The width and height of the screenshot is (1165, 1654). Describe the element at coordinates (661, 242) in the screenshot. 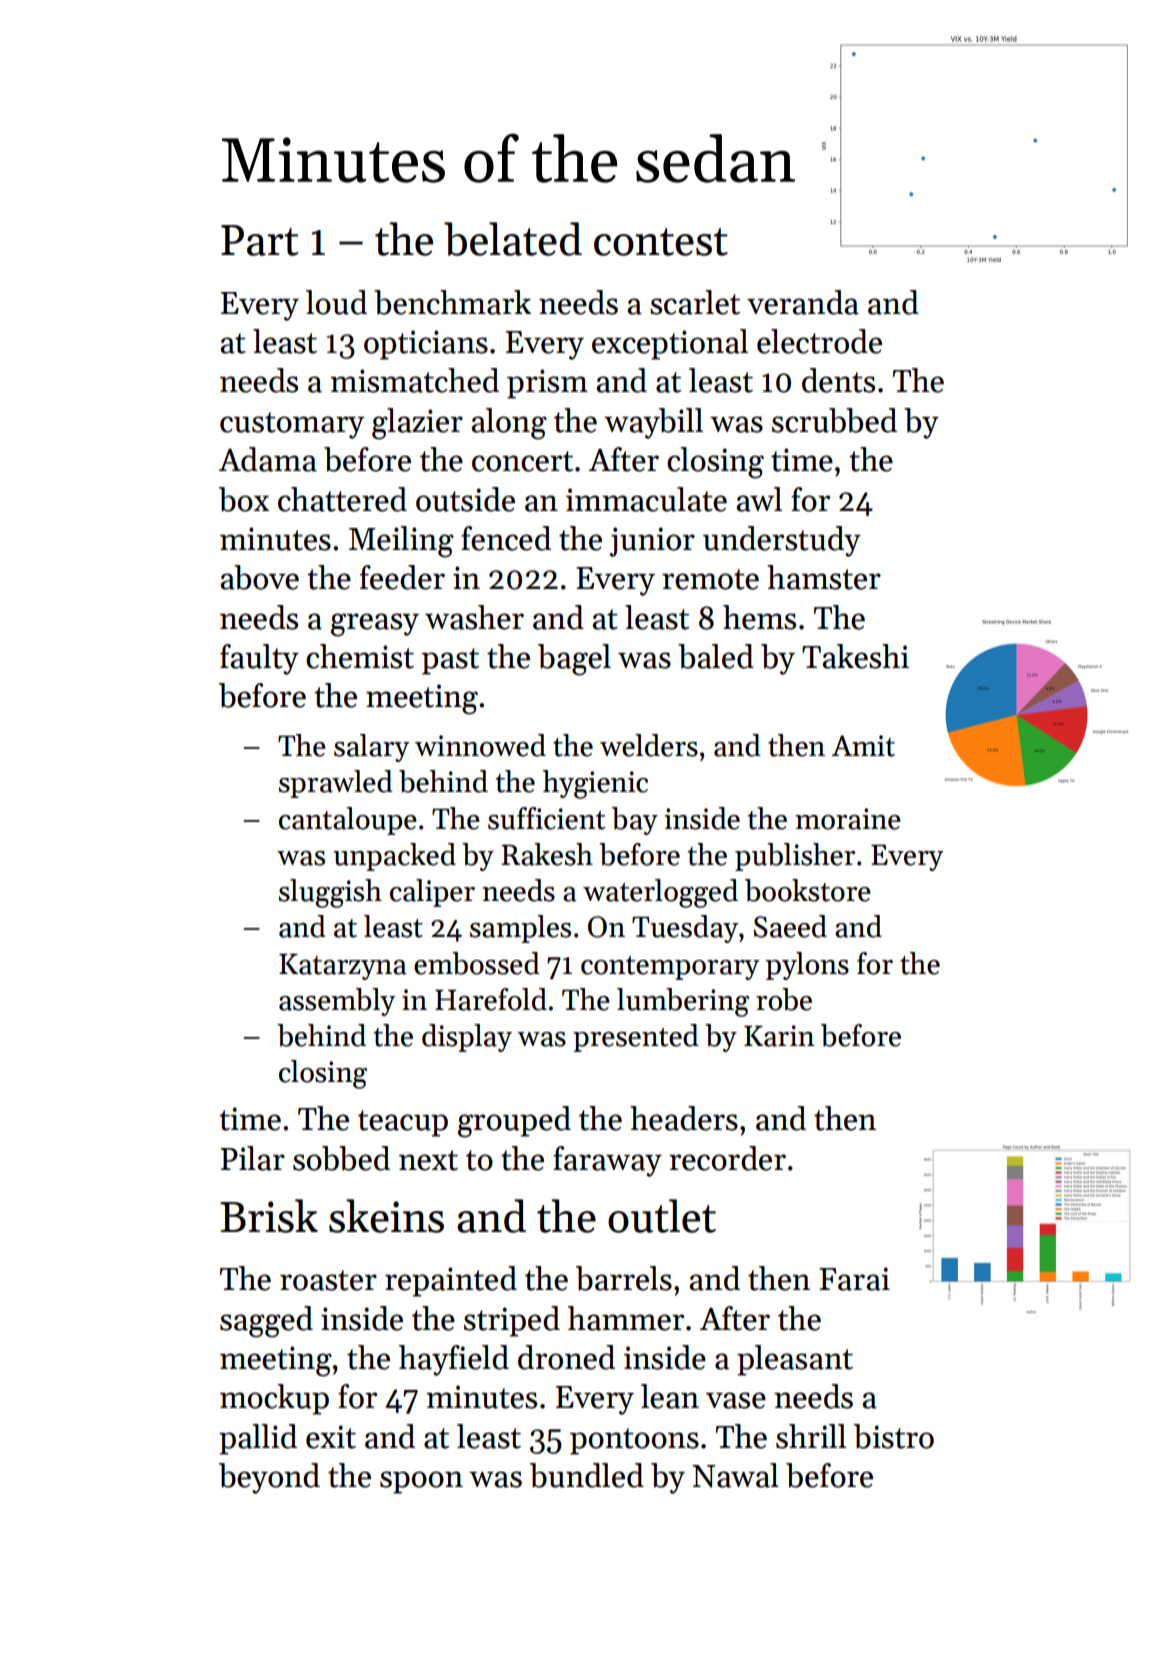

I see `contest` at that location.
